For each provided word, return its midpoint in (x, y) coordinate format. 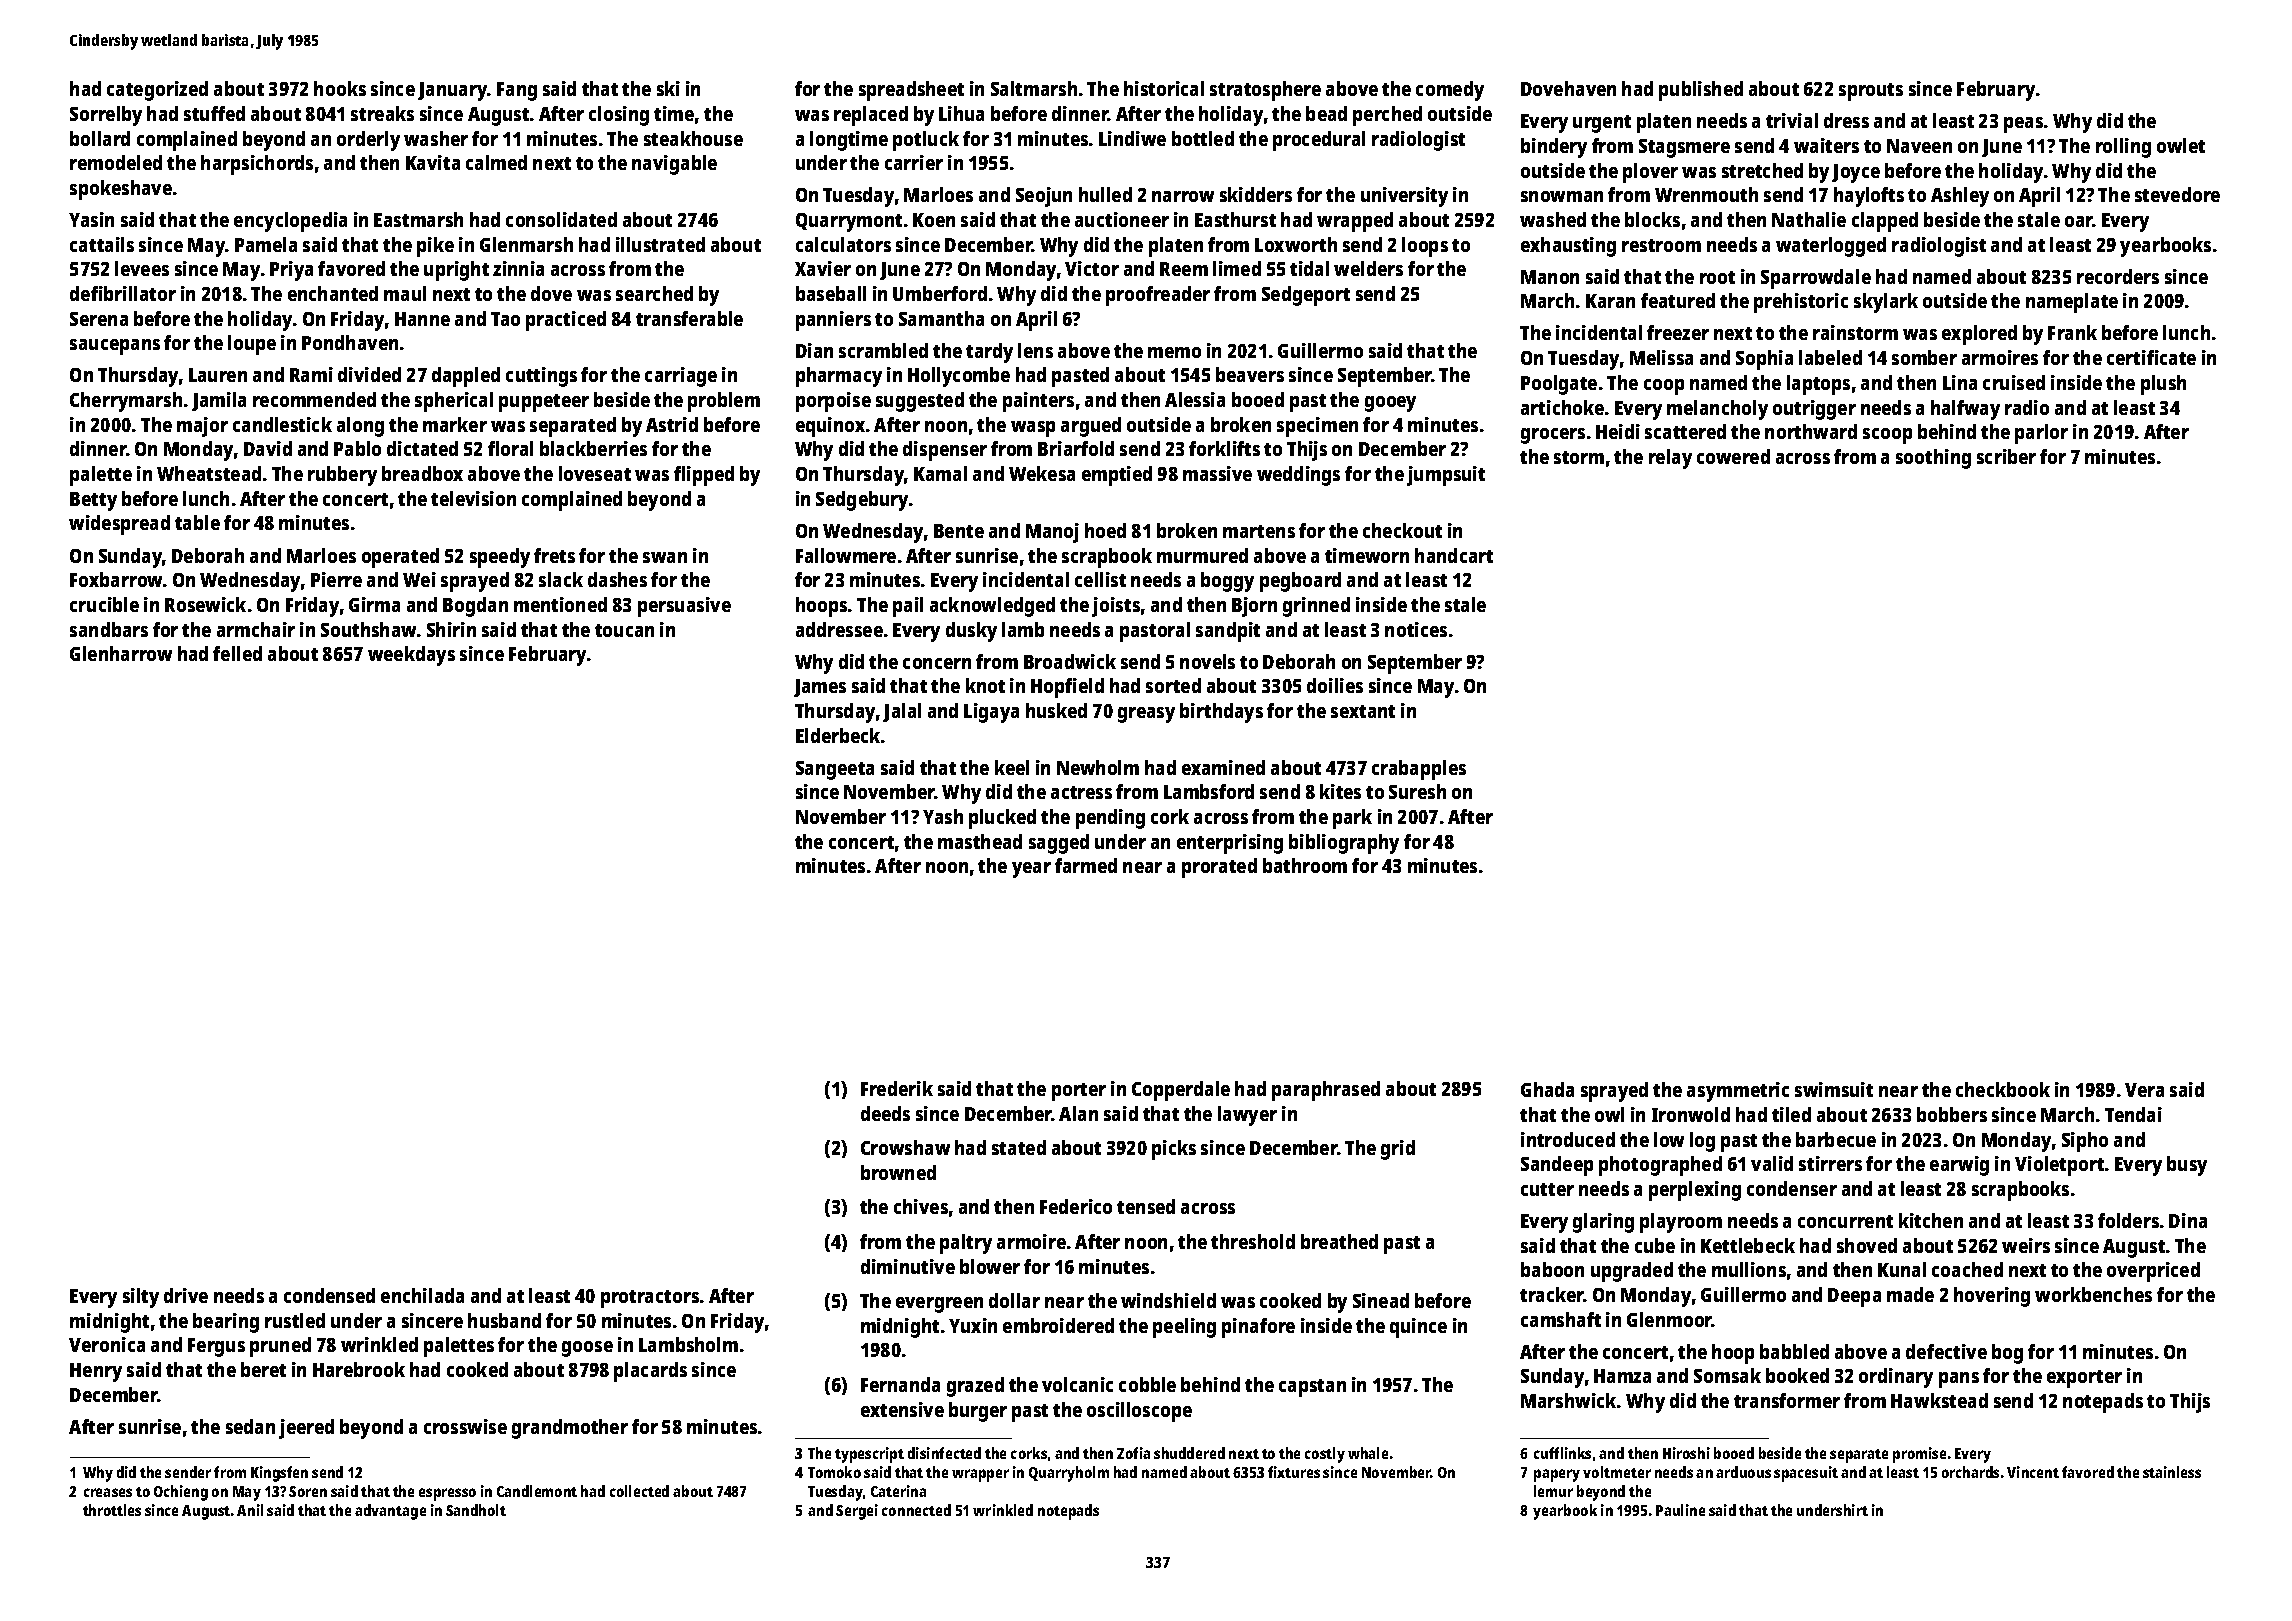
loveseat (595, 473)
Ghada (1547, 1089)
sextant (1363, 711)
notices (1416, 629)
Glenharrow (121, 653)
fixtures (1294, 1472)
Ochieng (181, 1493)
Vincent (2033, 1472)
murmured (1202, 555)
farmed (1086, 865)
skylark (1886, 303)
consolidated (561, 219)
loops (1425, 247)
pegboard (1300, 582)
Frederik (897, 1088)
